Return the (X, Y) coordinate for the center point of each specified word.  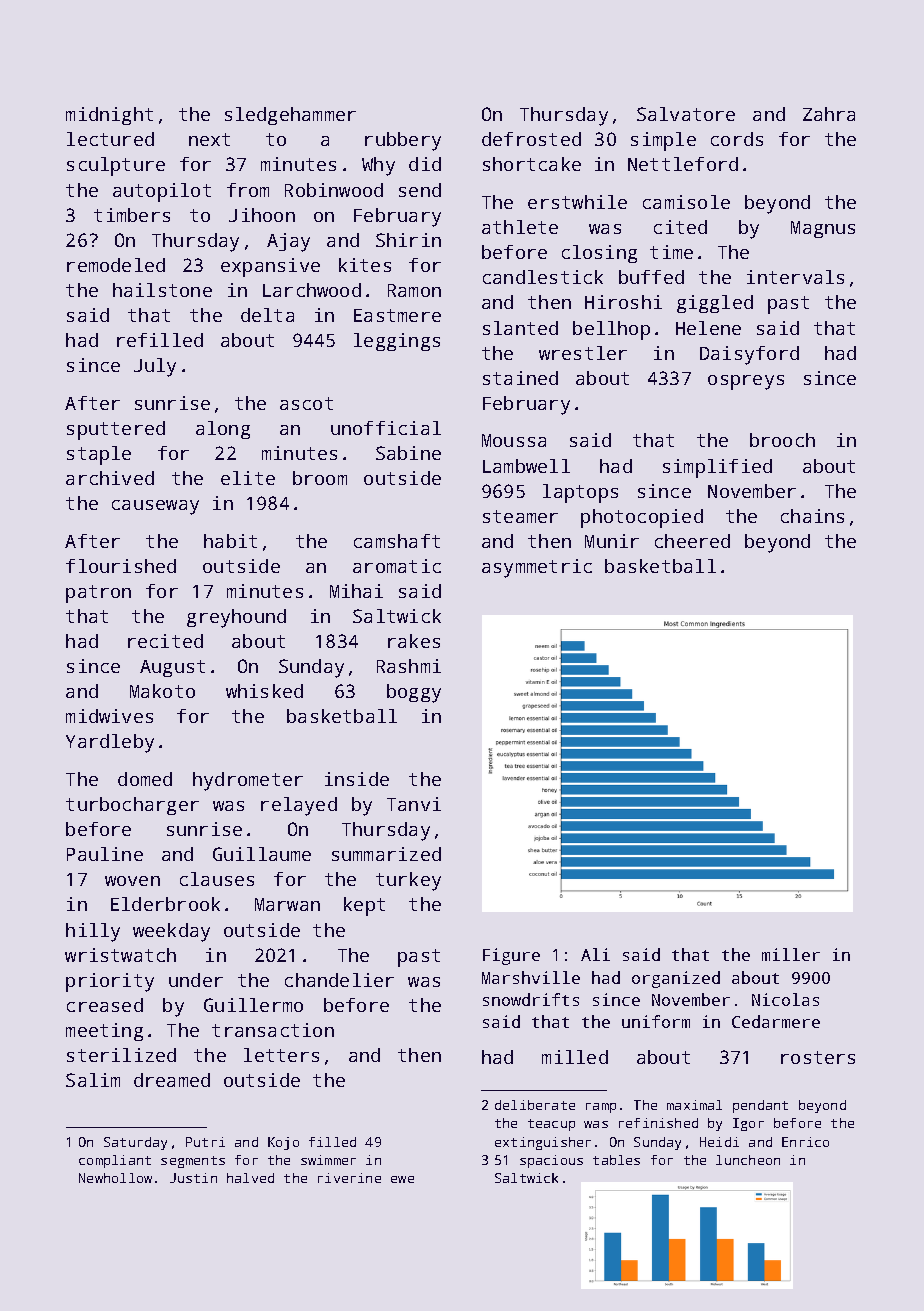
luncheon (748, 1160)
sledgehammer (290, 116)
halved (250, 1178)
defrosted (531, 139)
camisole (686, 202)
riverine (349, 1178)
